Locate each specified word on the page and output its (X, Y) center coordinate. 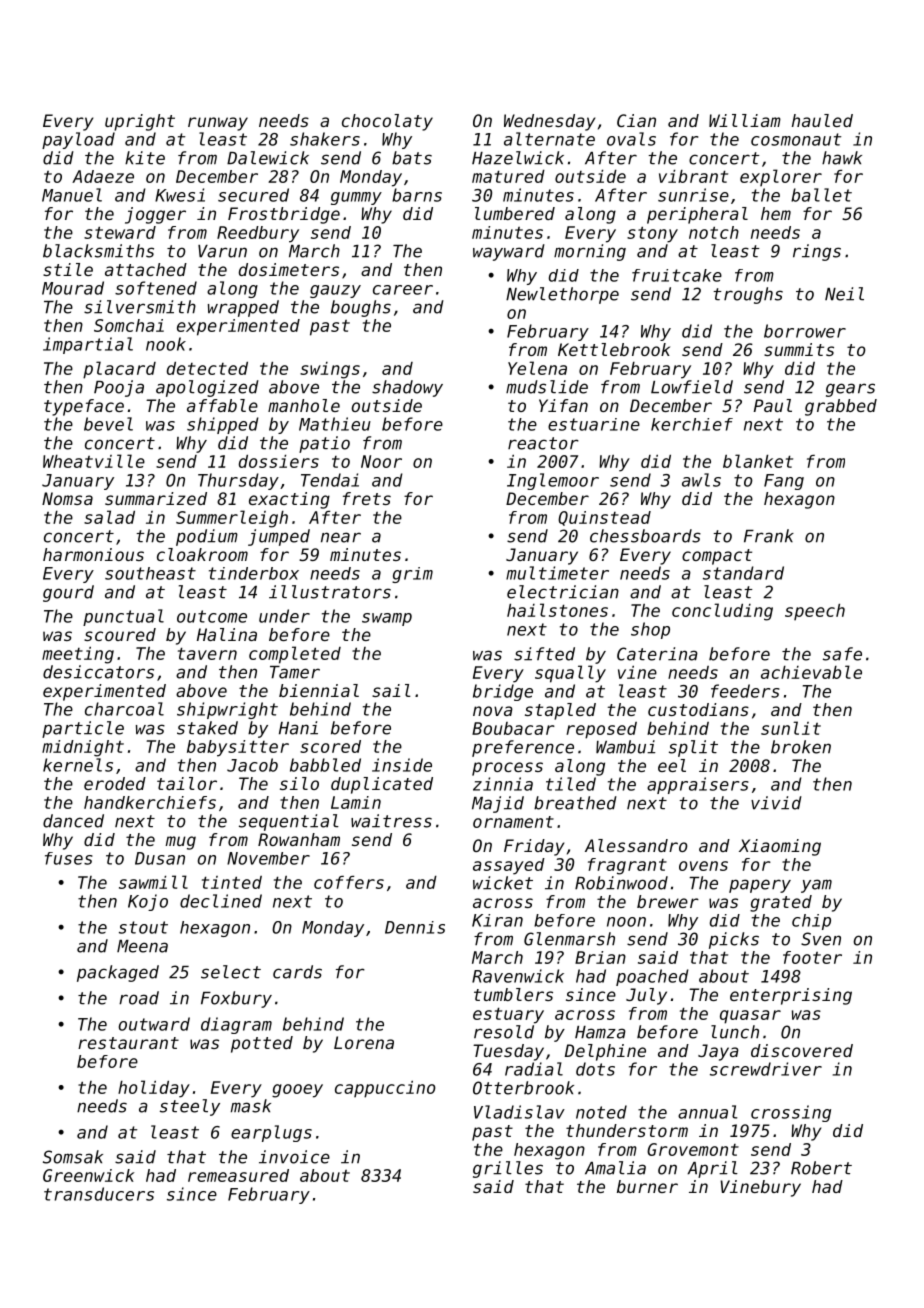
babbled (325, 765)
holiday (154, 1089)
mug (180, 843)
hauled (822, 120)
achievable (811, 672)
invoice (294, 1157)
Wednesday (549, 122)
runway (218, 124)
